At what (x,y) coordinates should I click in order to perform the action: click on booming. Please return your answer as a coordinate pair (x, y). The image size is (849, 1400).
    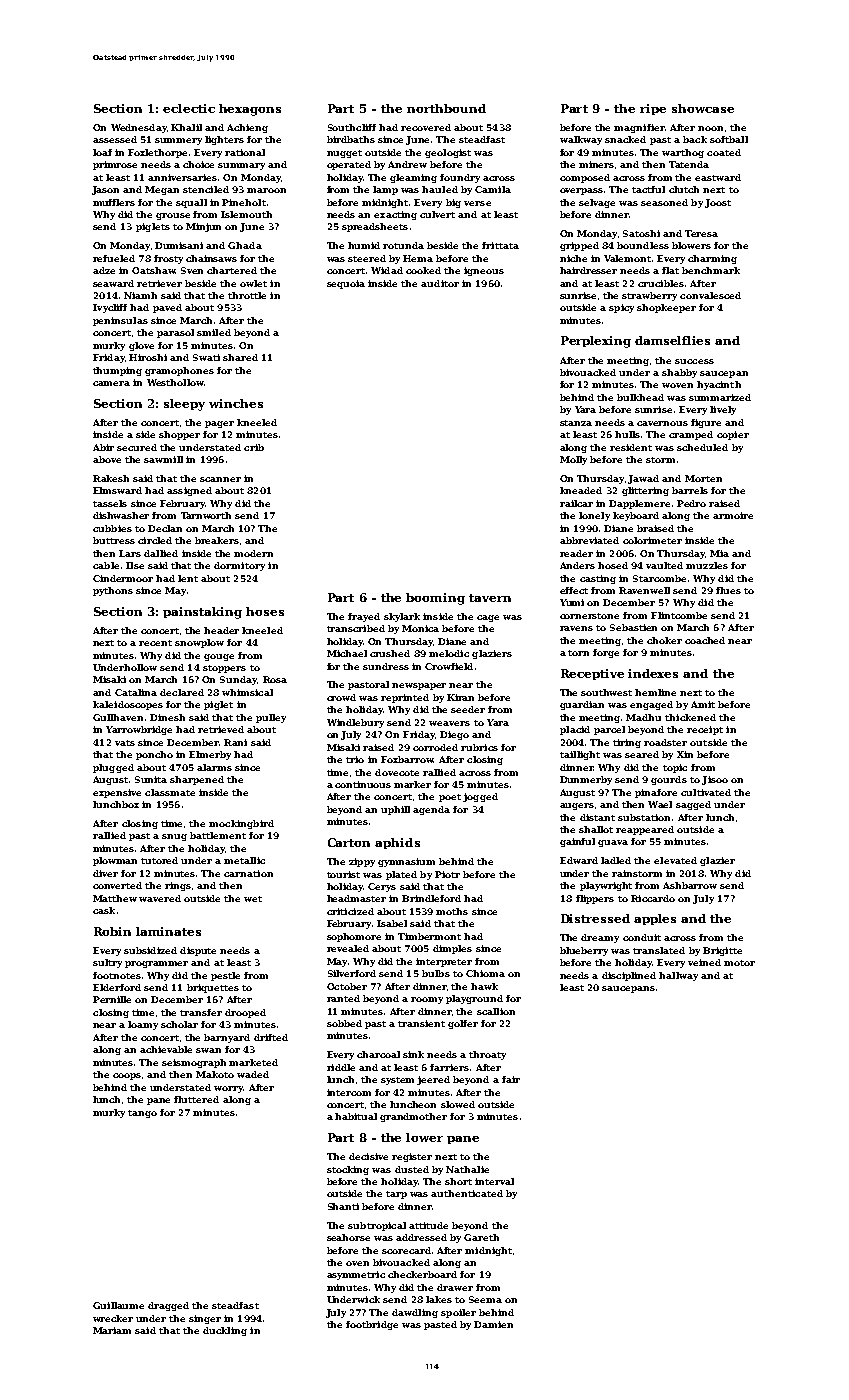
    Looking at the image, I should click on (435, 599).
